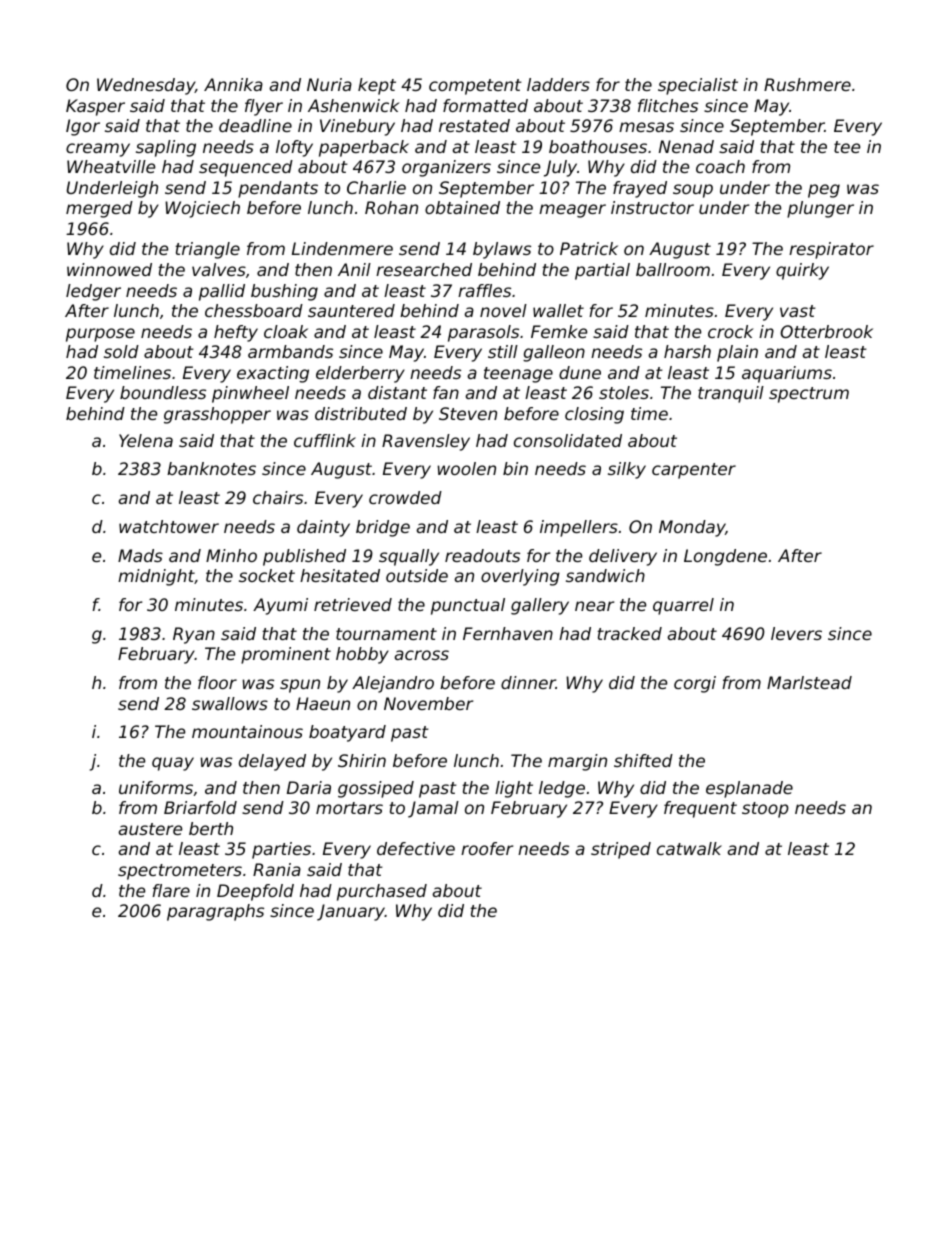  What do you see at coordinates (483, 333) in the image?
I see `parasols` at bounding box center [483, 333].
